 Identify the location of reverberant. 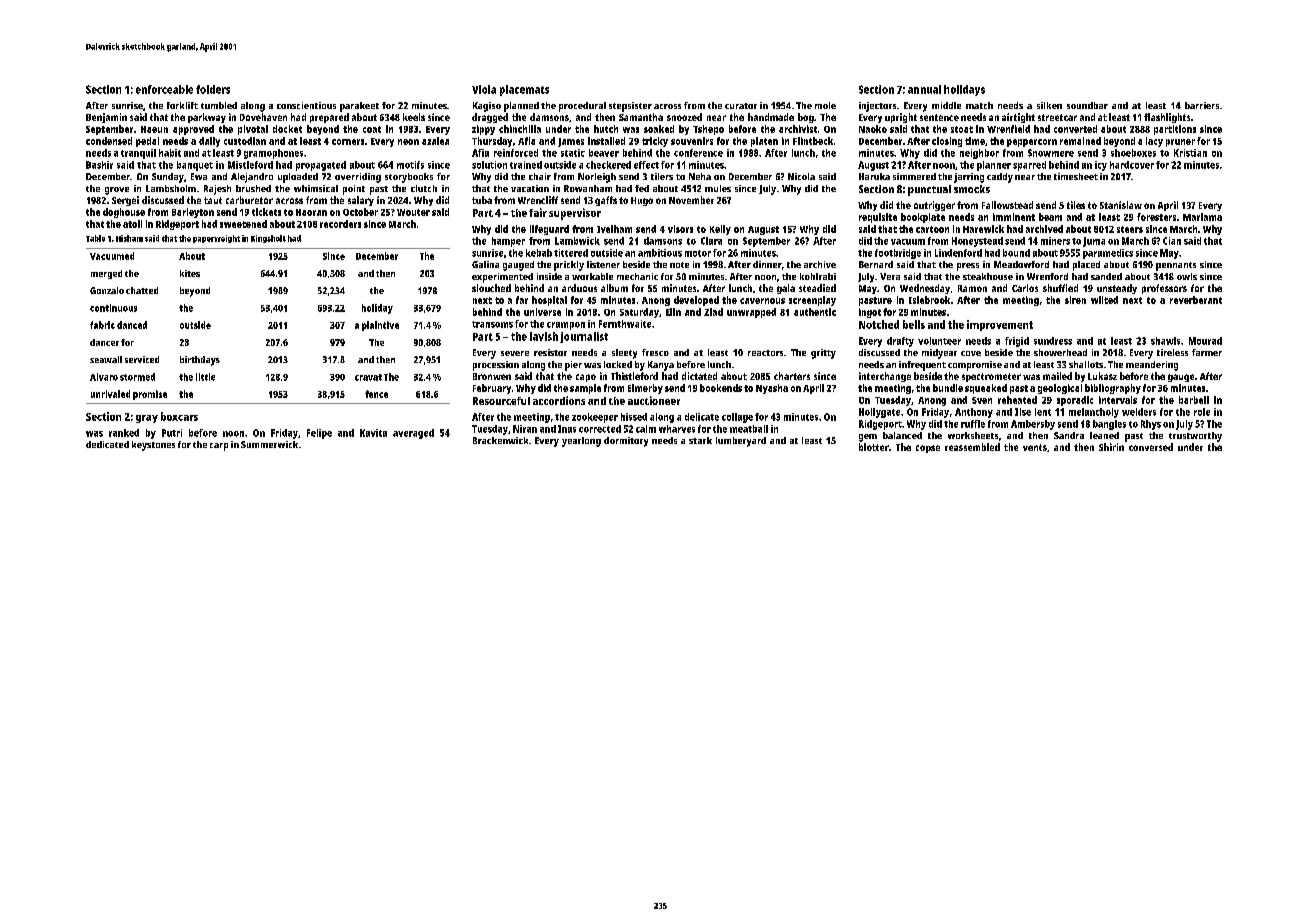
(1196, 300).
